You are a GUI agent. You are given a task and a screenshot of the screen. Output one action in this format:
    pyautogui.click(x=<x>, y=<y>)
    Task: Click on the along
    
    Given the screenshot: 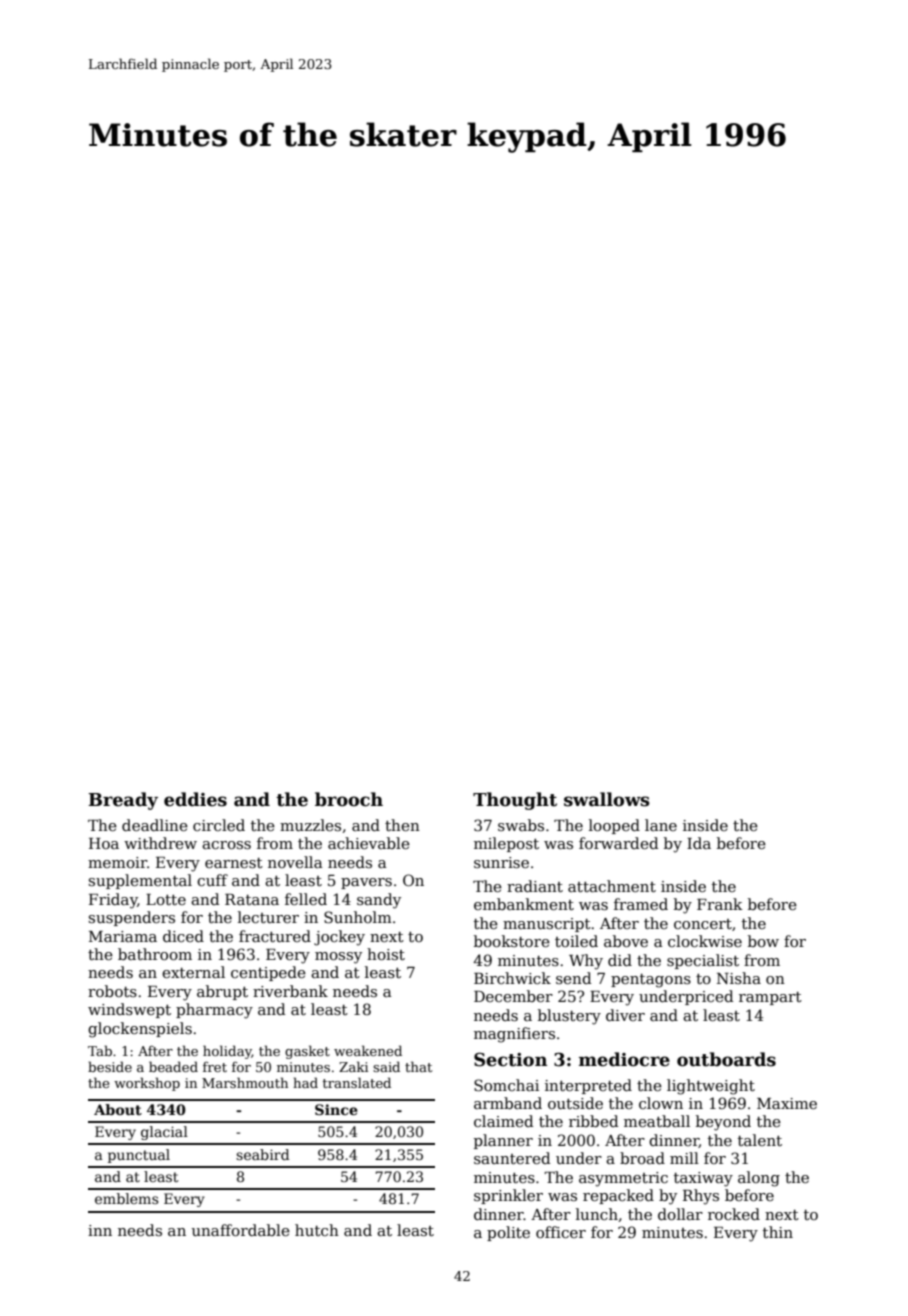 What is the action you would take?
    pyautogui.click(x=759, y=1179)
